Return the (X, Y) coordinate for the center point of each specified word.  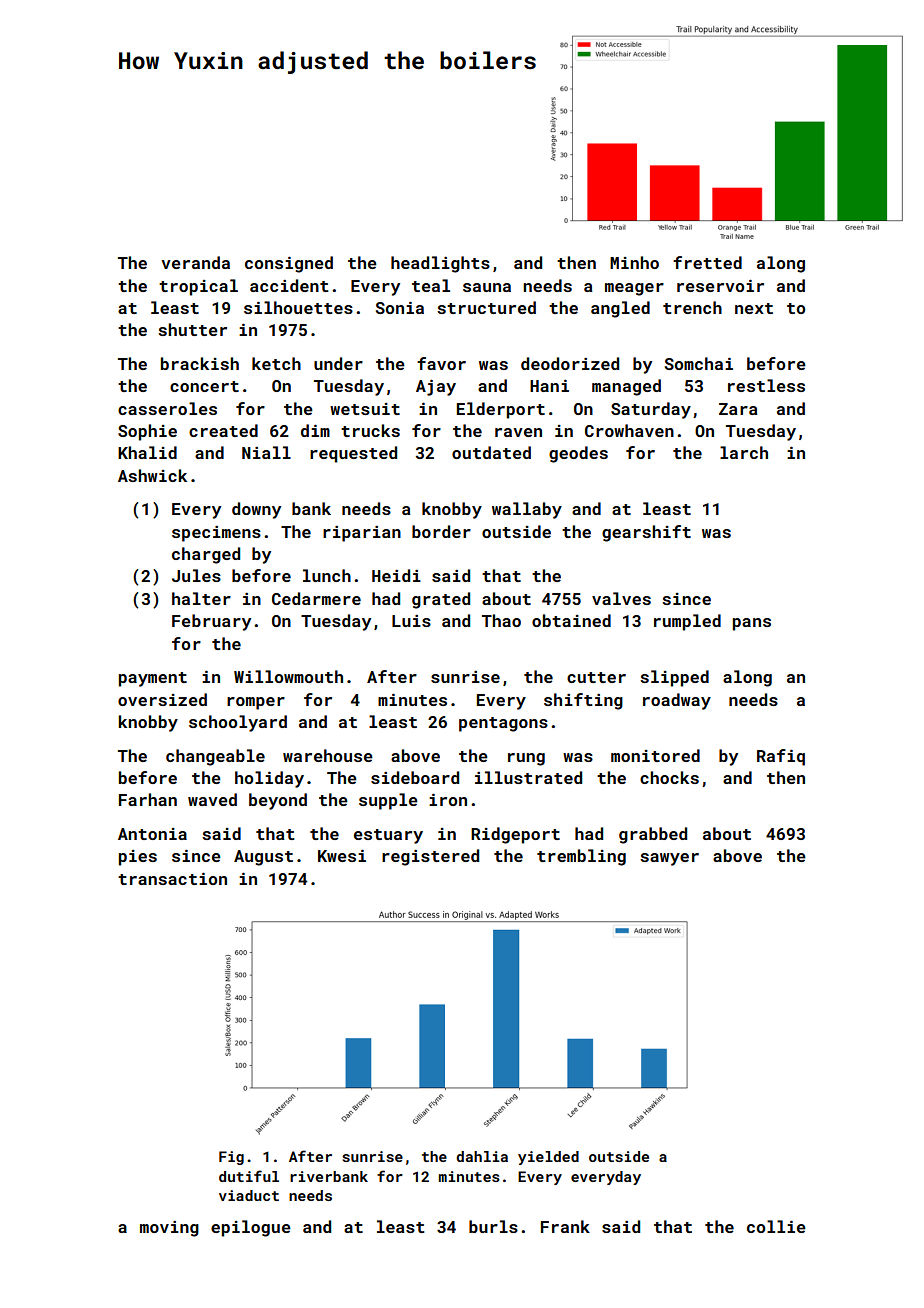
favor (441, 363)
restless (766, 385)
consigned (289, 264)
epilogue (251, 1228)
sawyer (669, 859)
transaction (172, 878)
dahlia (482, 1156)
